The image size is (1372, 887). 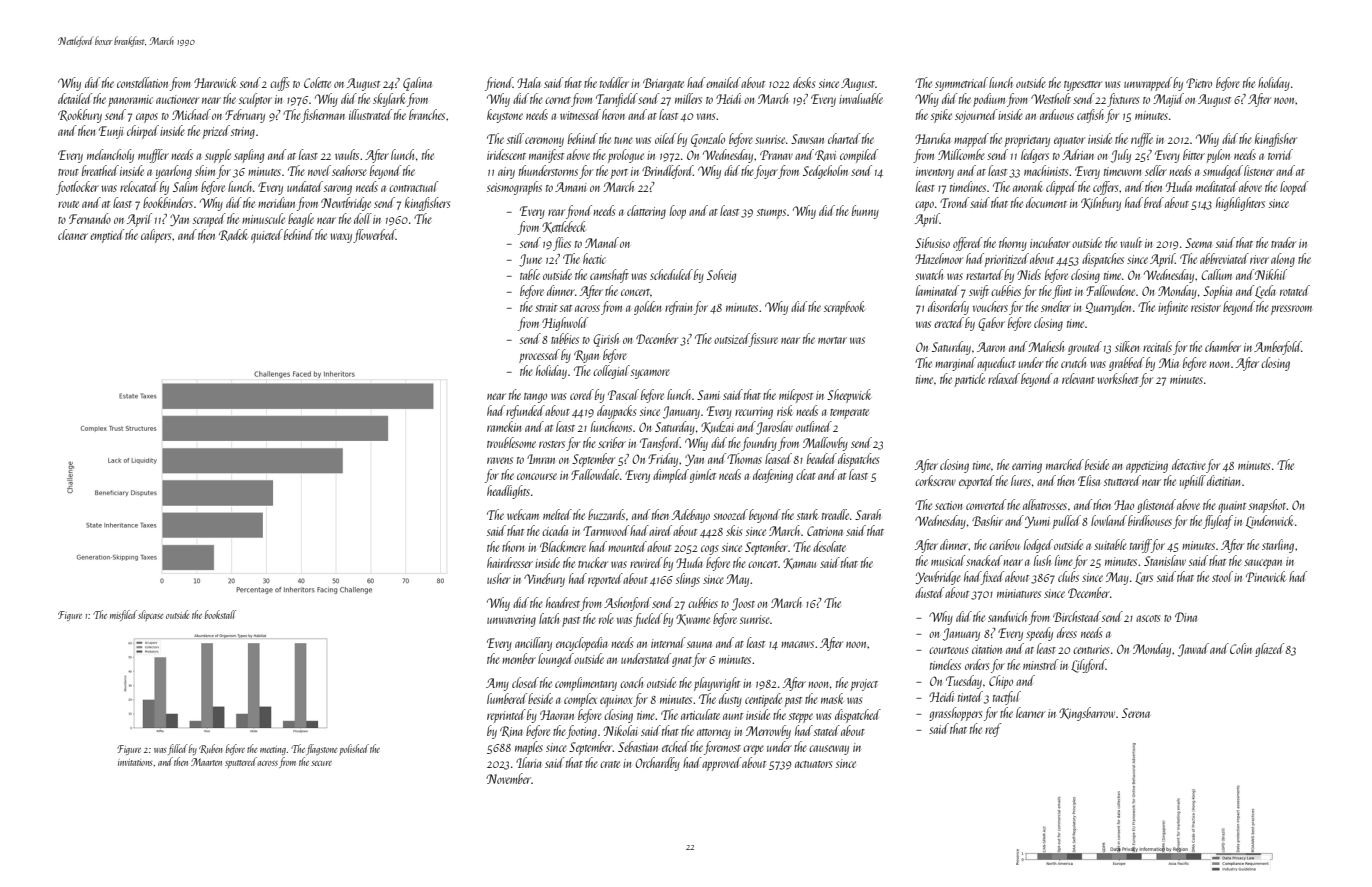 What do you see at coordinates (206, 762) in the screenshot?
I see `Maarten` at bounding box center [206, 762].
